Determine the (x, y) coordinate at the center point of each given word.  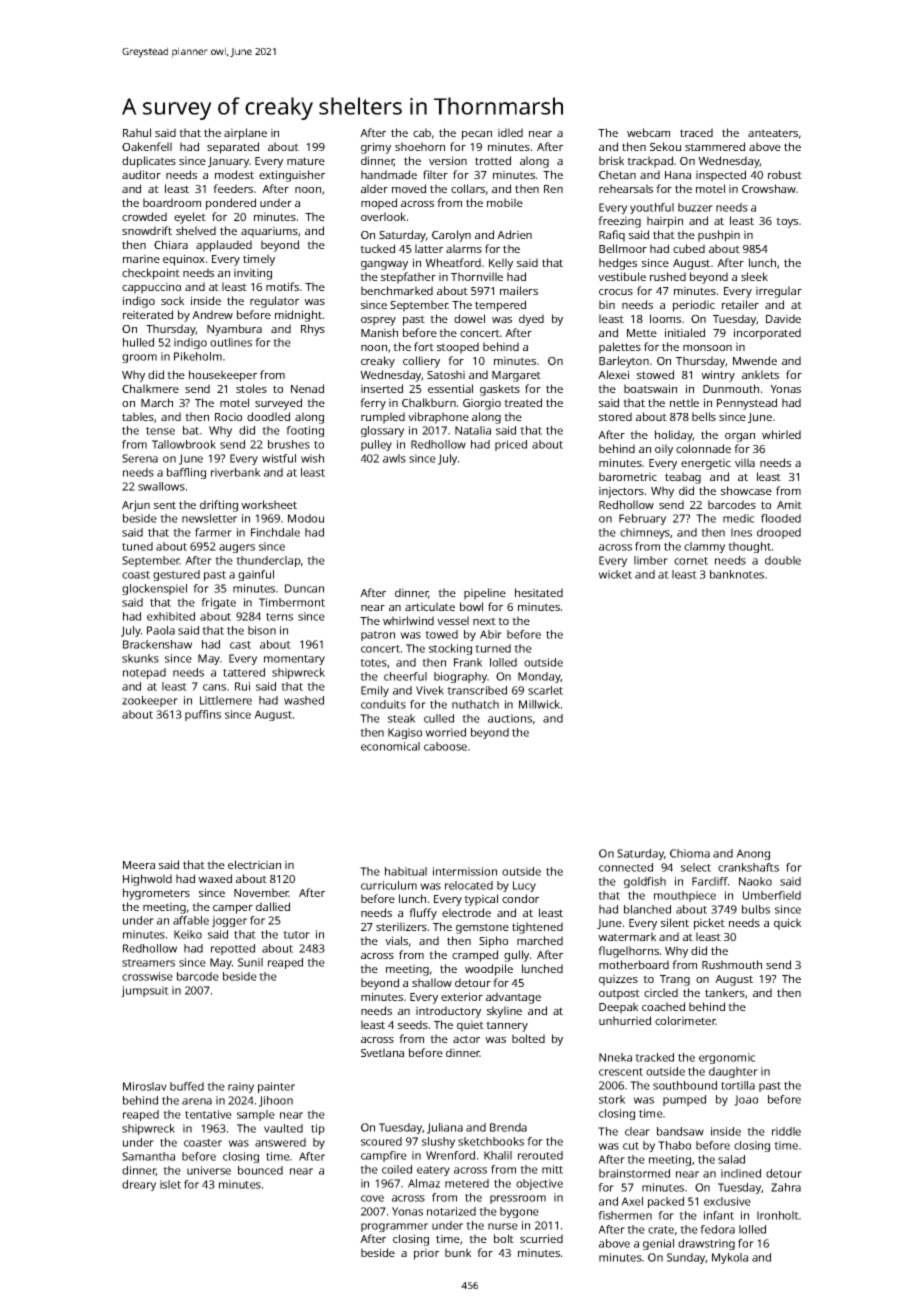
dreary (139, 1185)
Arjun (136, 506)
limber (651, 560)
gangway (384, 265)
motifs (282, 286)
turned (493, 648)
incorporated (767, 334)
